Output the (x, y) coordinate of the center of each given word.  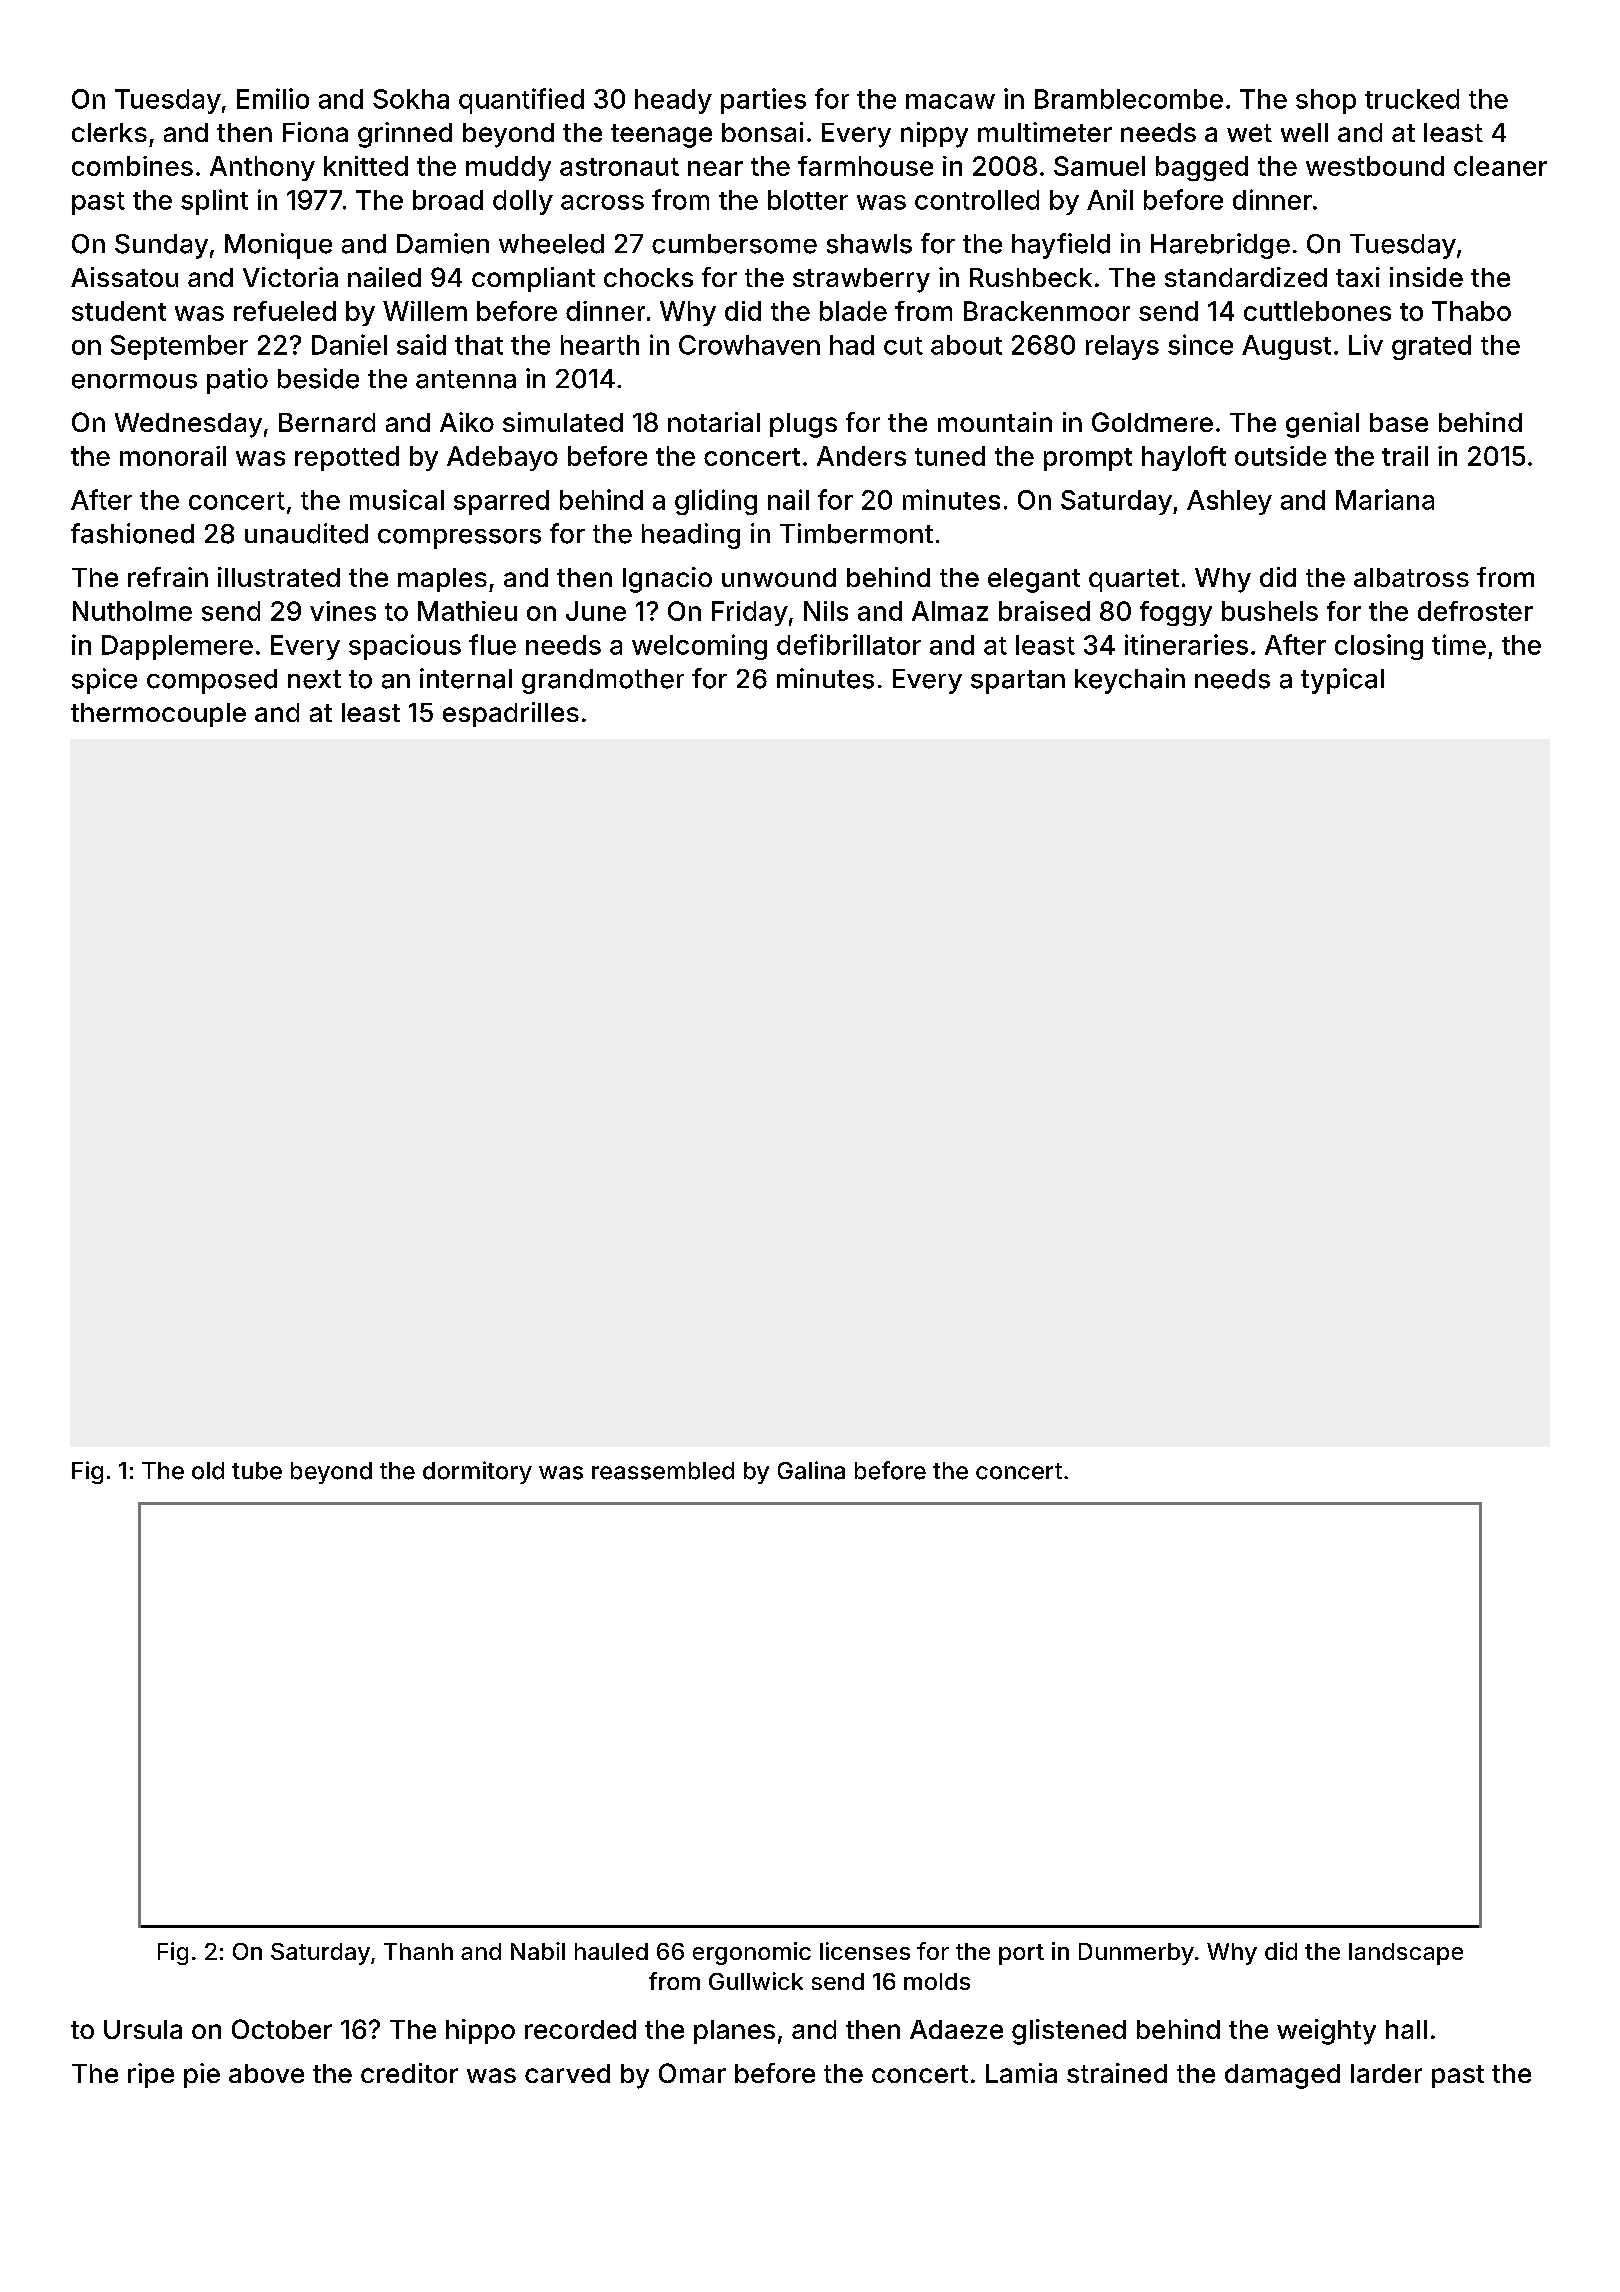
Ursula (143, 2029)
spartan (1018, 682)
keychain (1130, 681)
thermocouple (158, 715)
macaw (950, 101)
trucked (1412, 99)
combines (132, 166)
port (1021, 1954)
